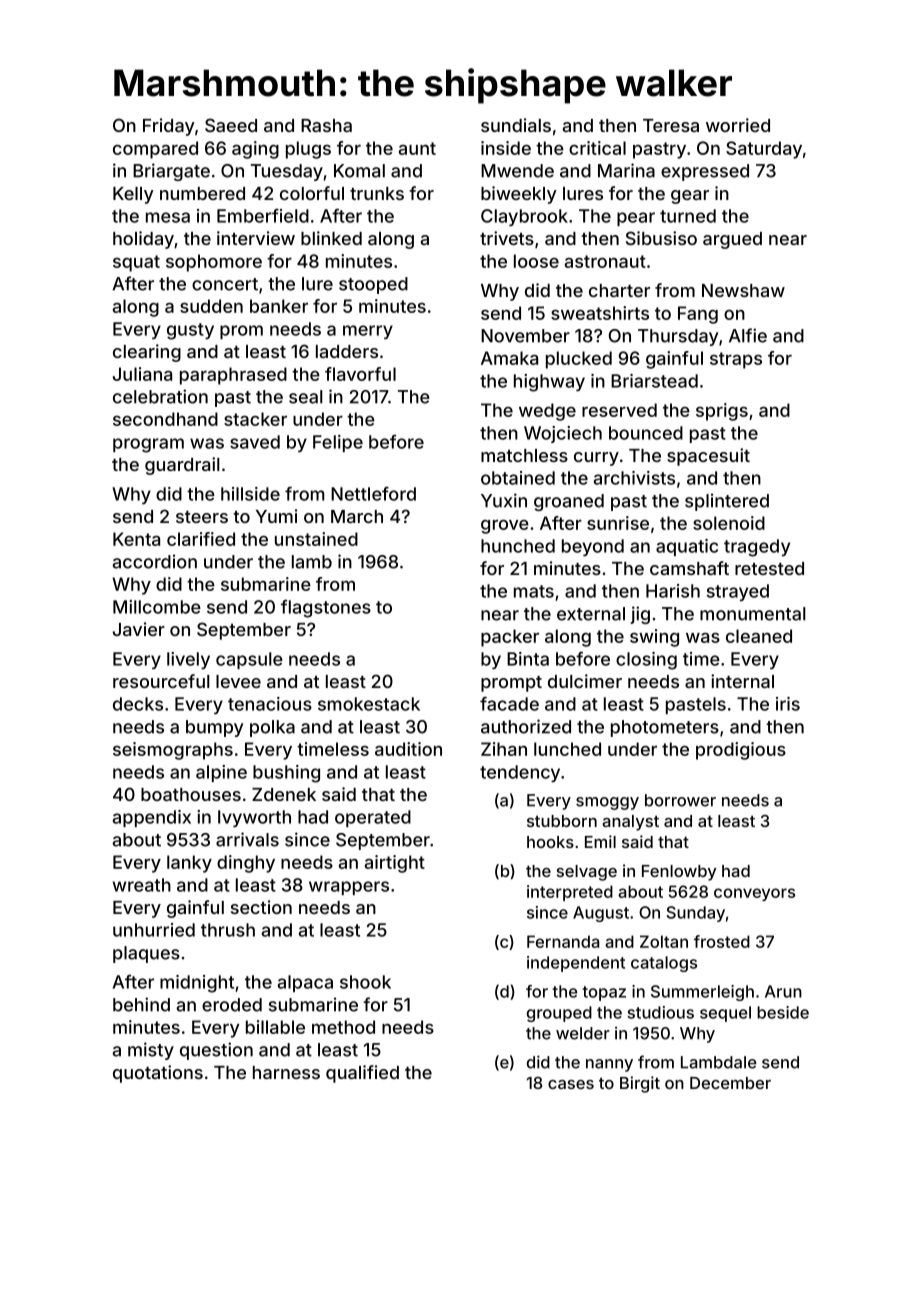  I want to click on sequel, so click(725, 1014).
